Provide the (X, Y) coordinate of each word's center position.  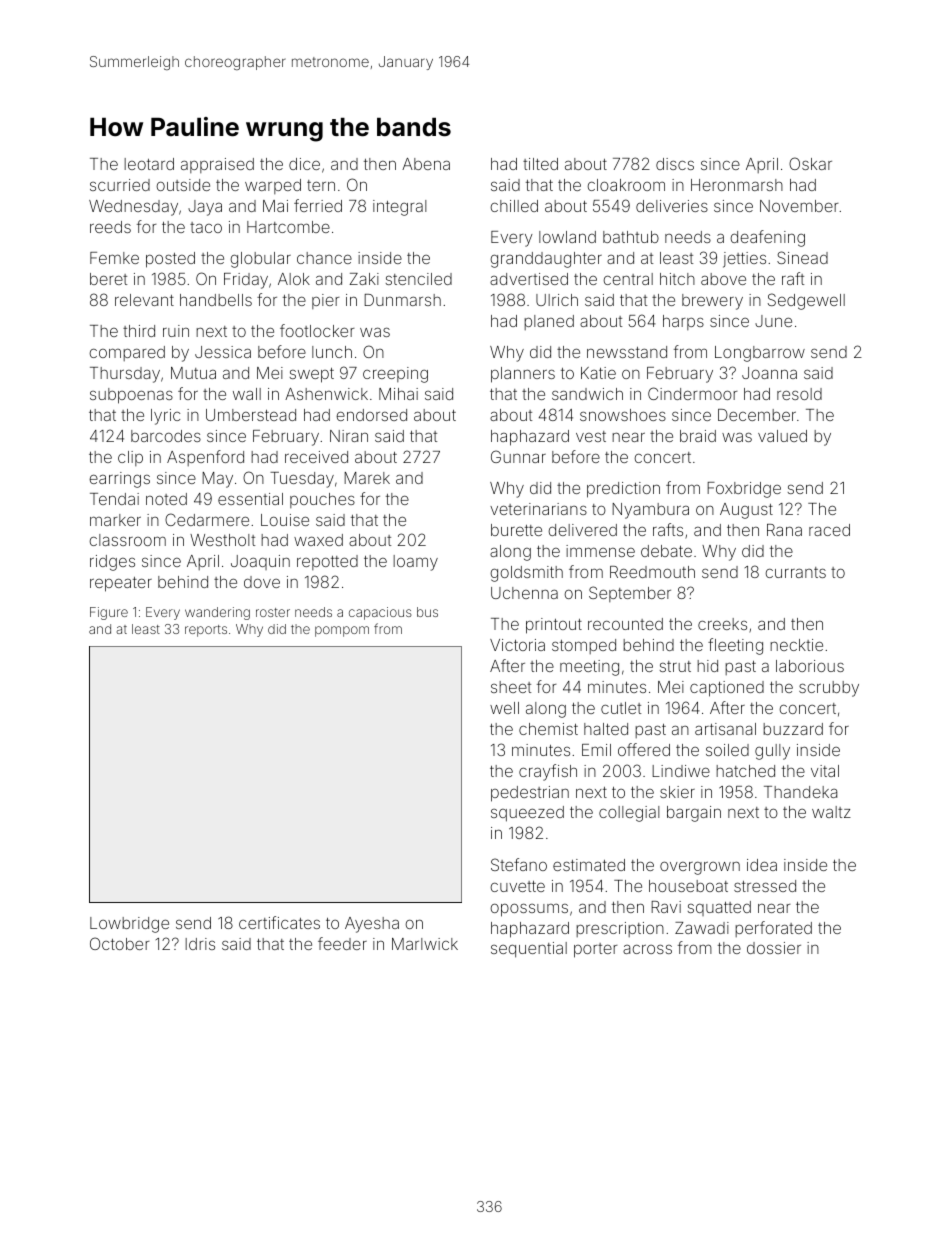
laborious (810, 666)
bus (427, 612)
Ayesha (372, 925)
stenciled (419, 279)
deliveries (672, 206)
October (120, 943)
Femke (114, 258)
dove (262, 582)
